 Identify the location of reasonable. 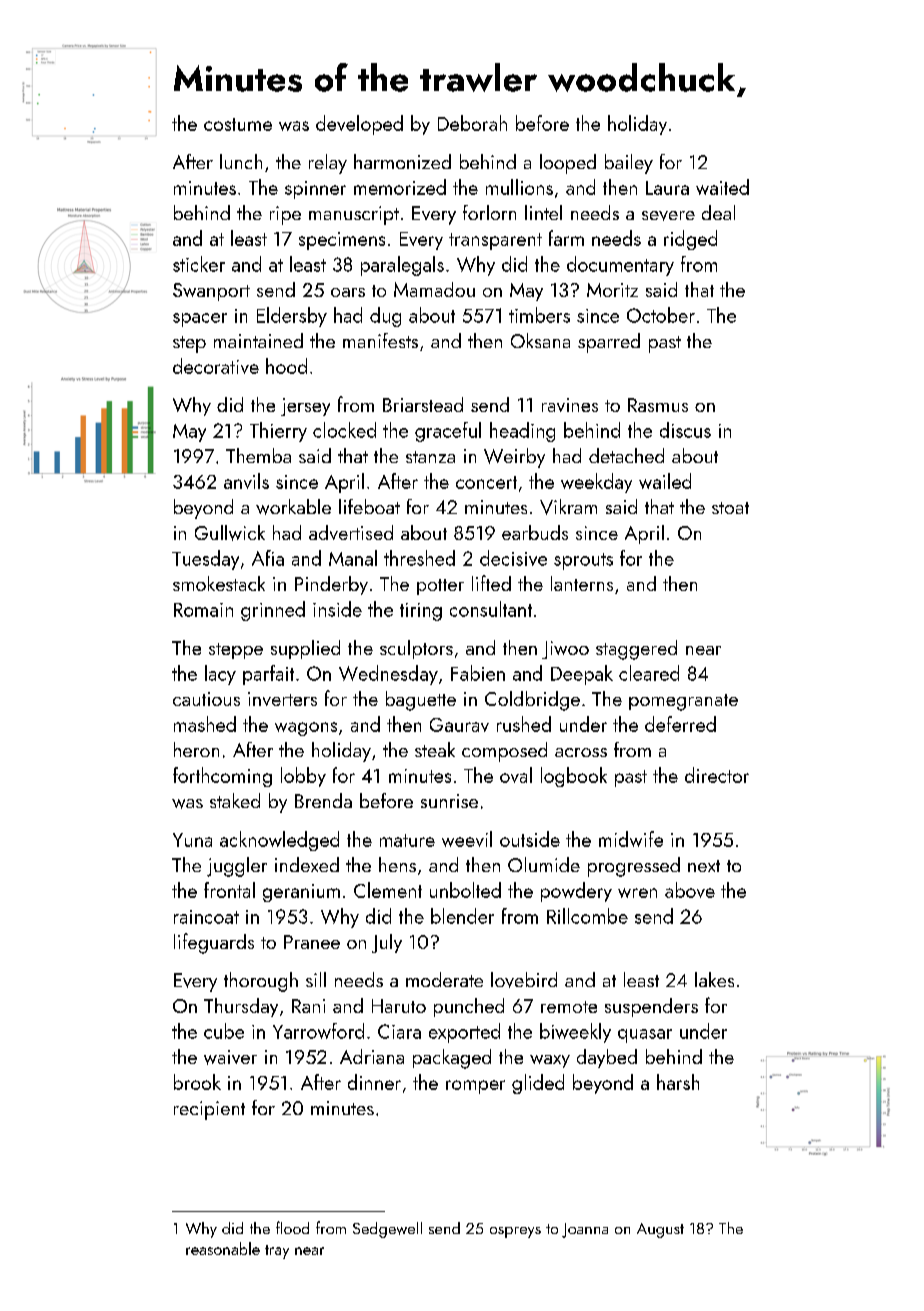
(223, 1248).
